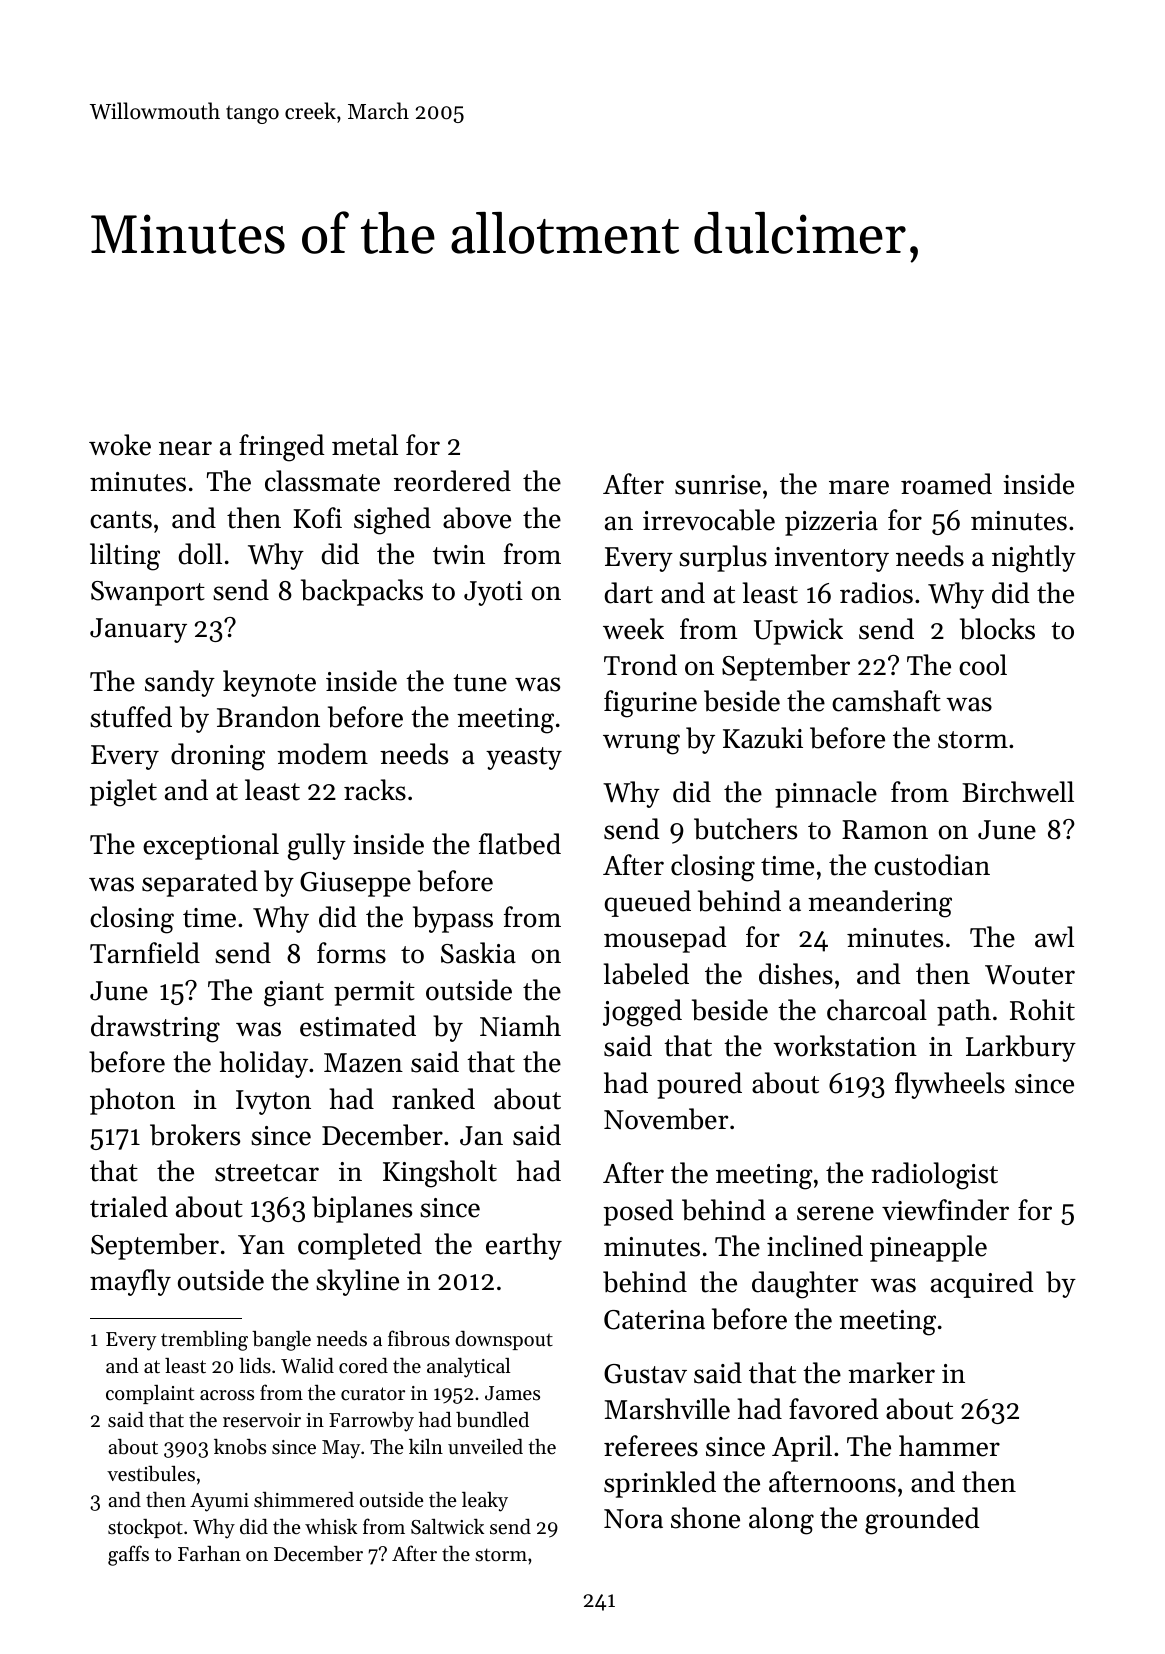 This image has width=1165, height=1654. What do you see at coordinates (209, 1553) in the image?
I see `Farhan` at bounding box center [209, 1553].
